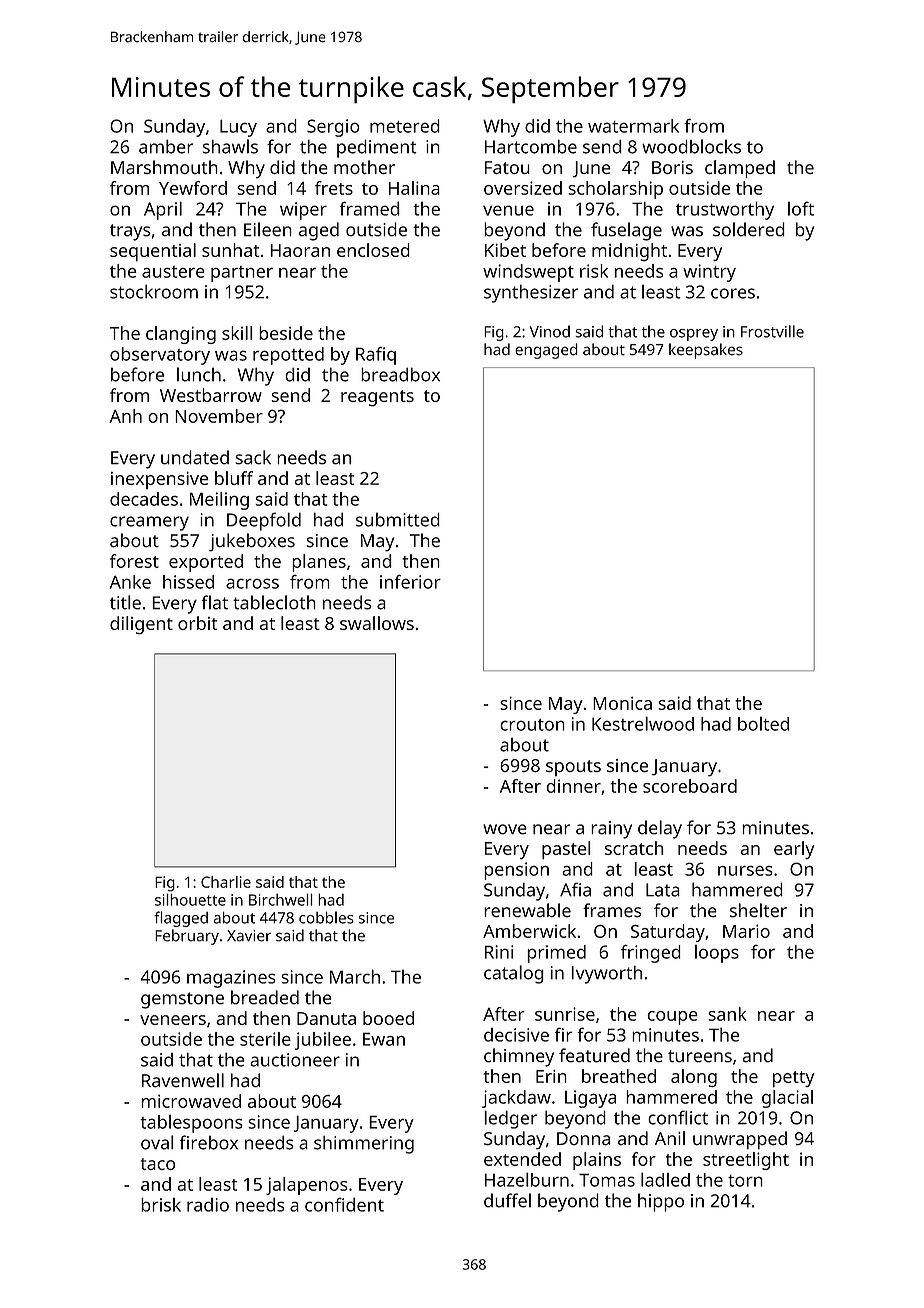 Image resolution: width=924 pixels, height=1308 pixels. I want to click on radio, so click(208, 1205).
